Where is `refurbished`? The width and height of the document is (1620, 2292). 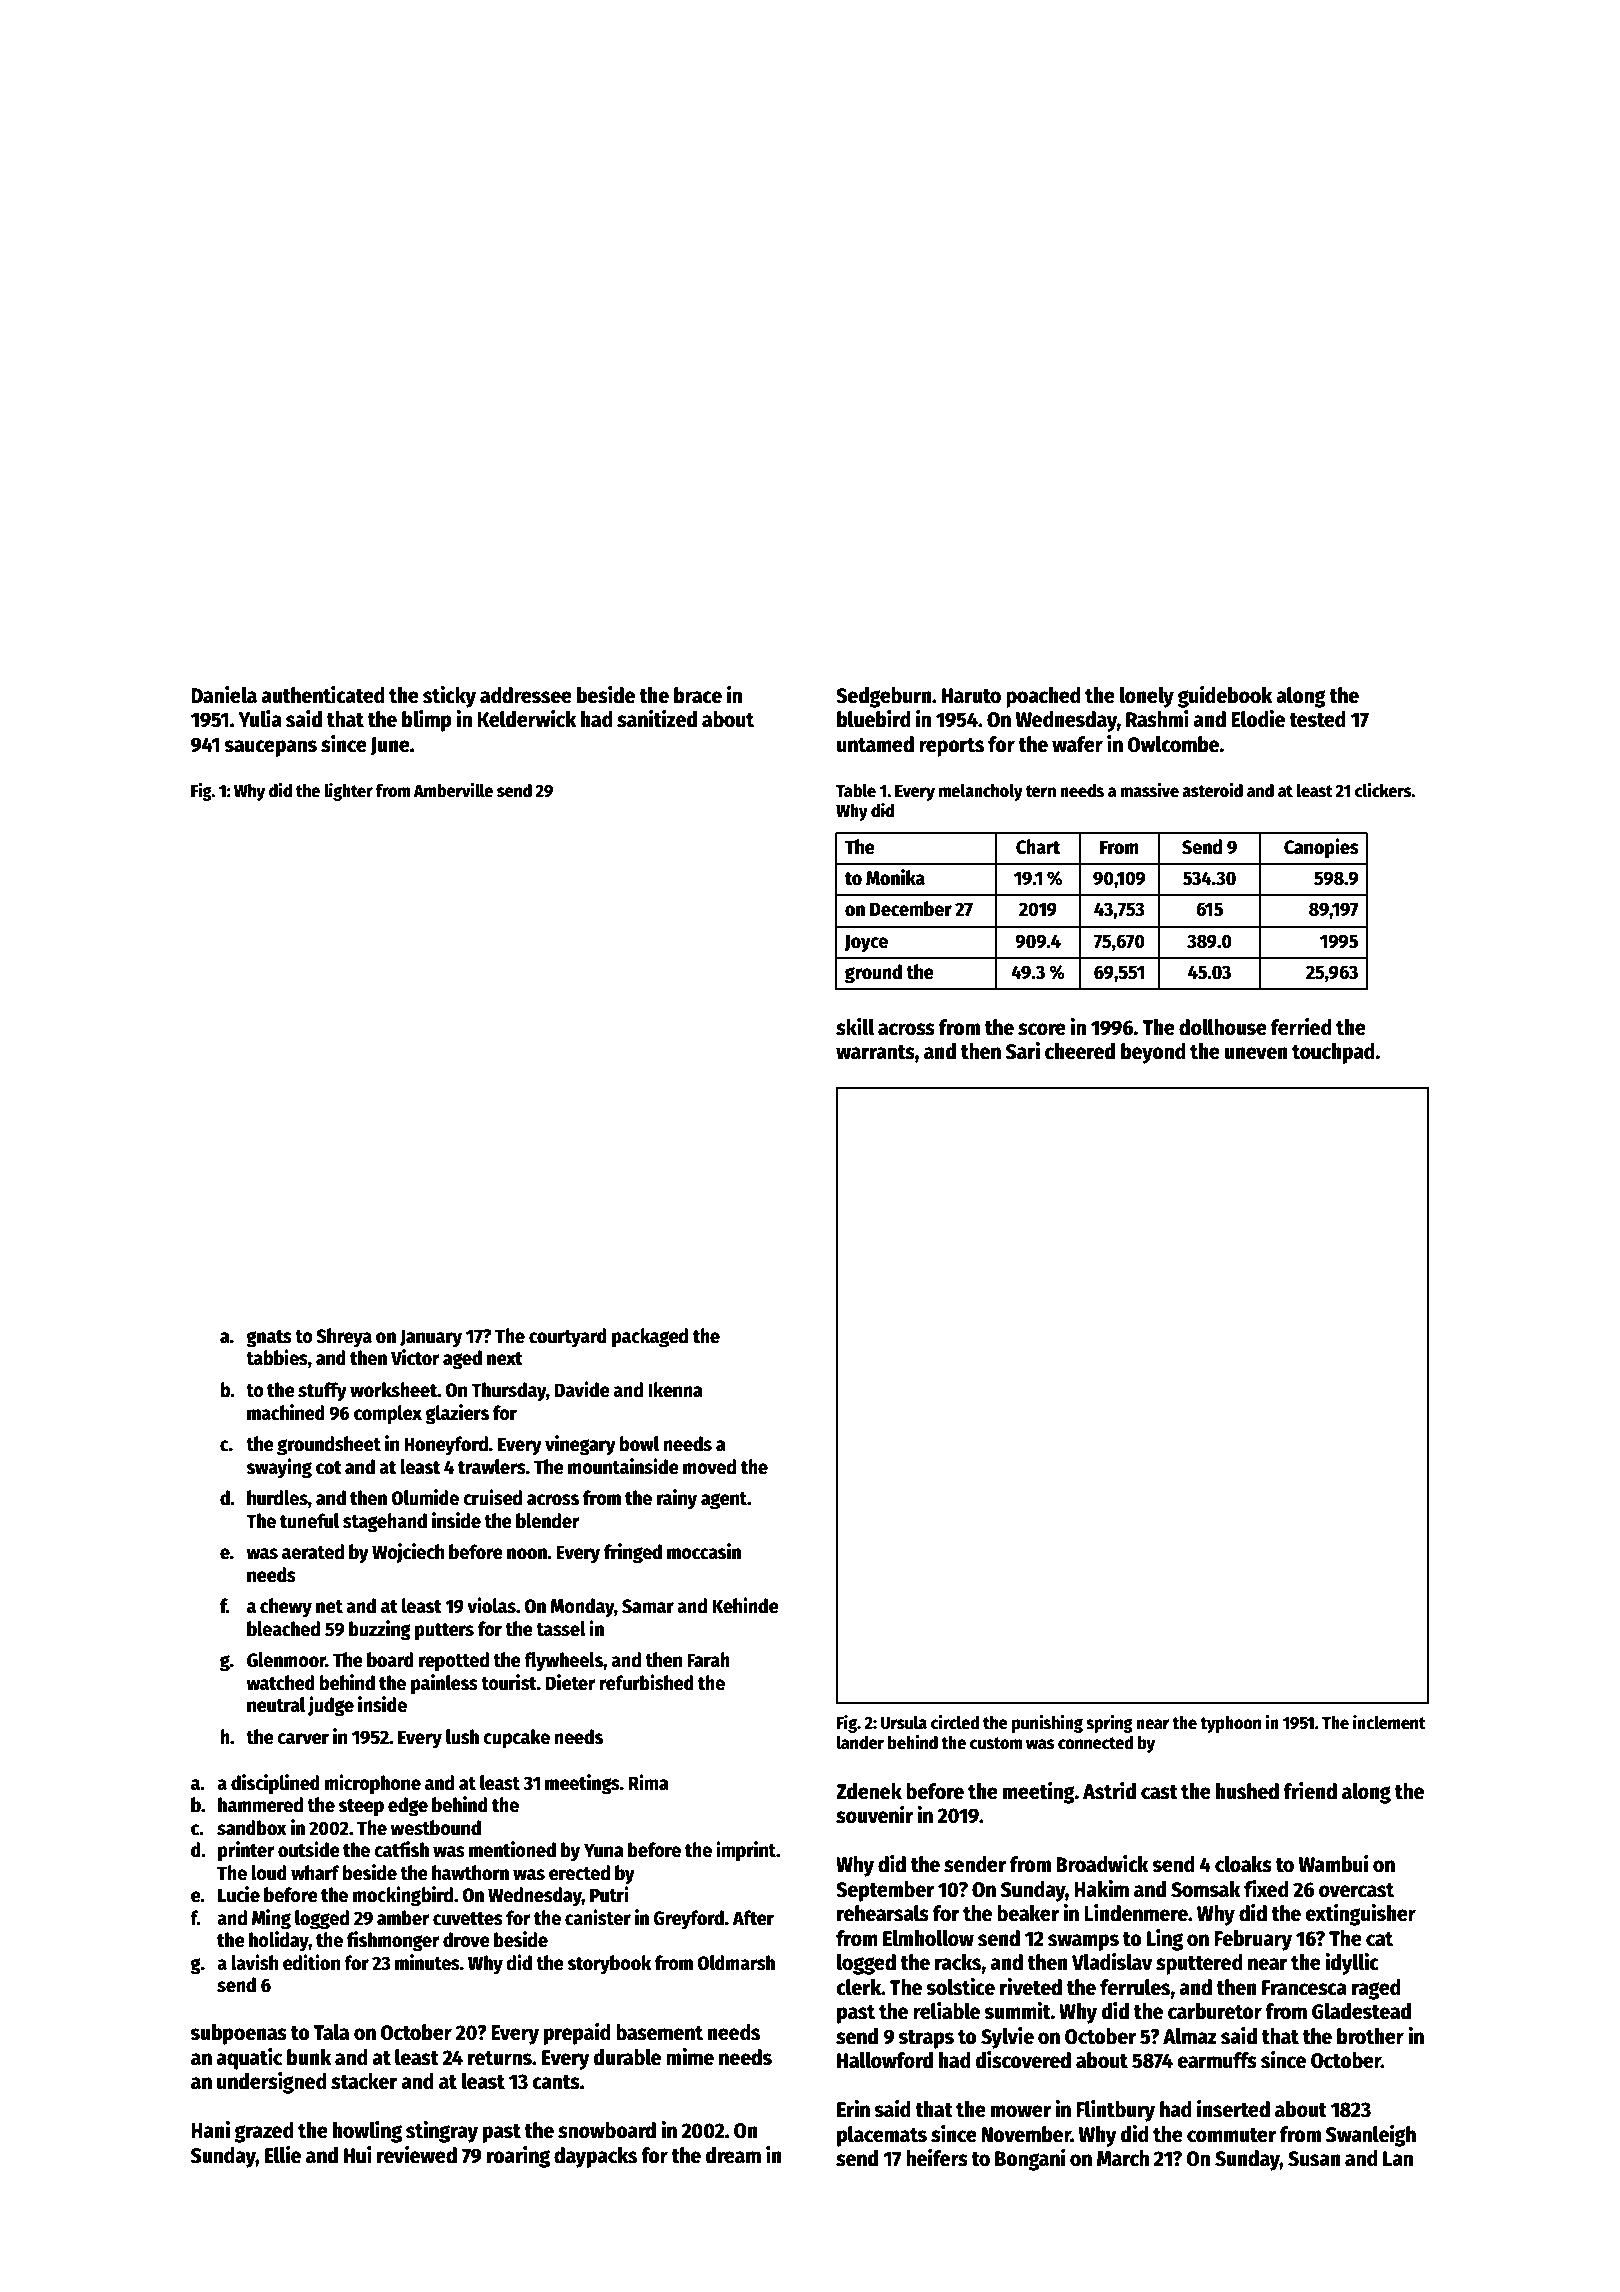 refurbished is located at coordinates (646, 1682).
